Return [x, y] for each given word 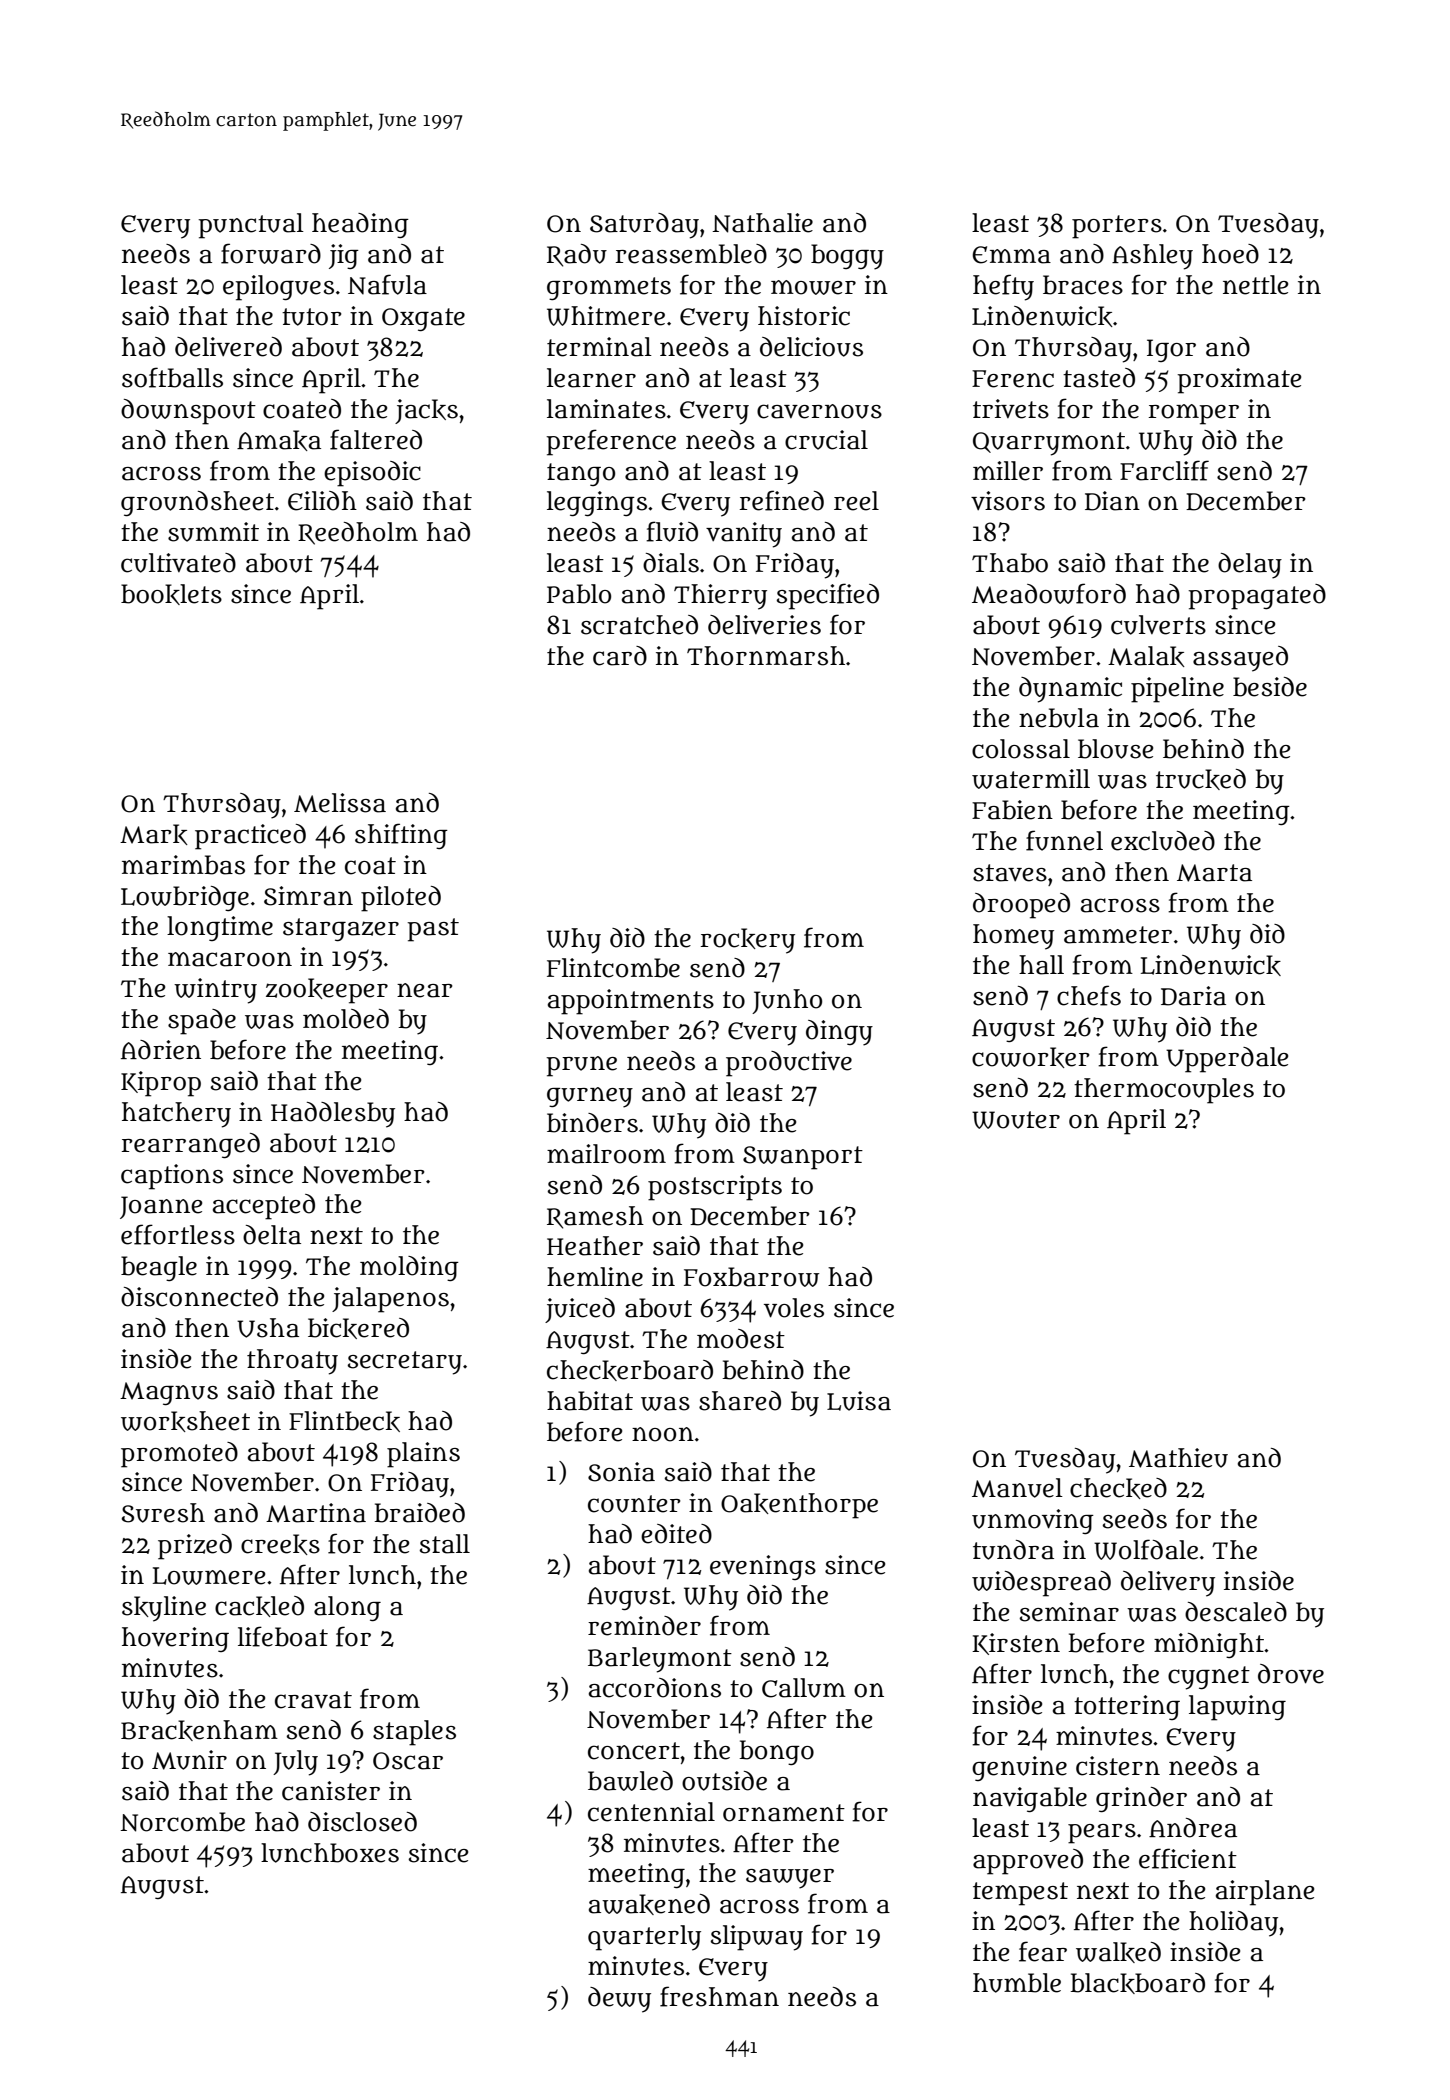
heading [360, 225]
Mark [154, 834]
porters [1117, 227]
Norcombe [182, 1822]
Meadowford [1049, 593]
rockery [748, 941]
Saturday [644, 226]
